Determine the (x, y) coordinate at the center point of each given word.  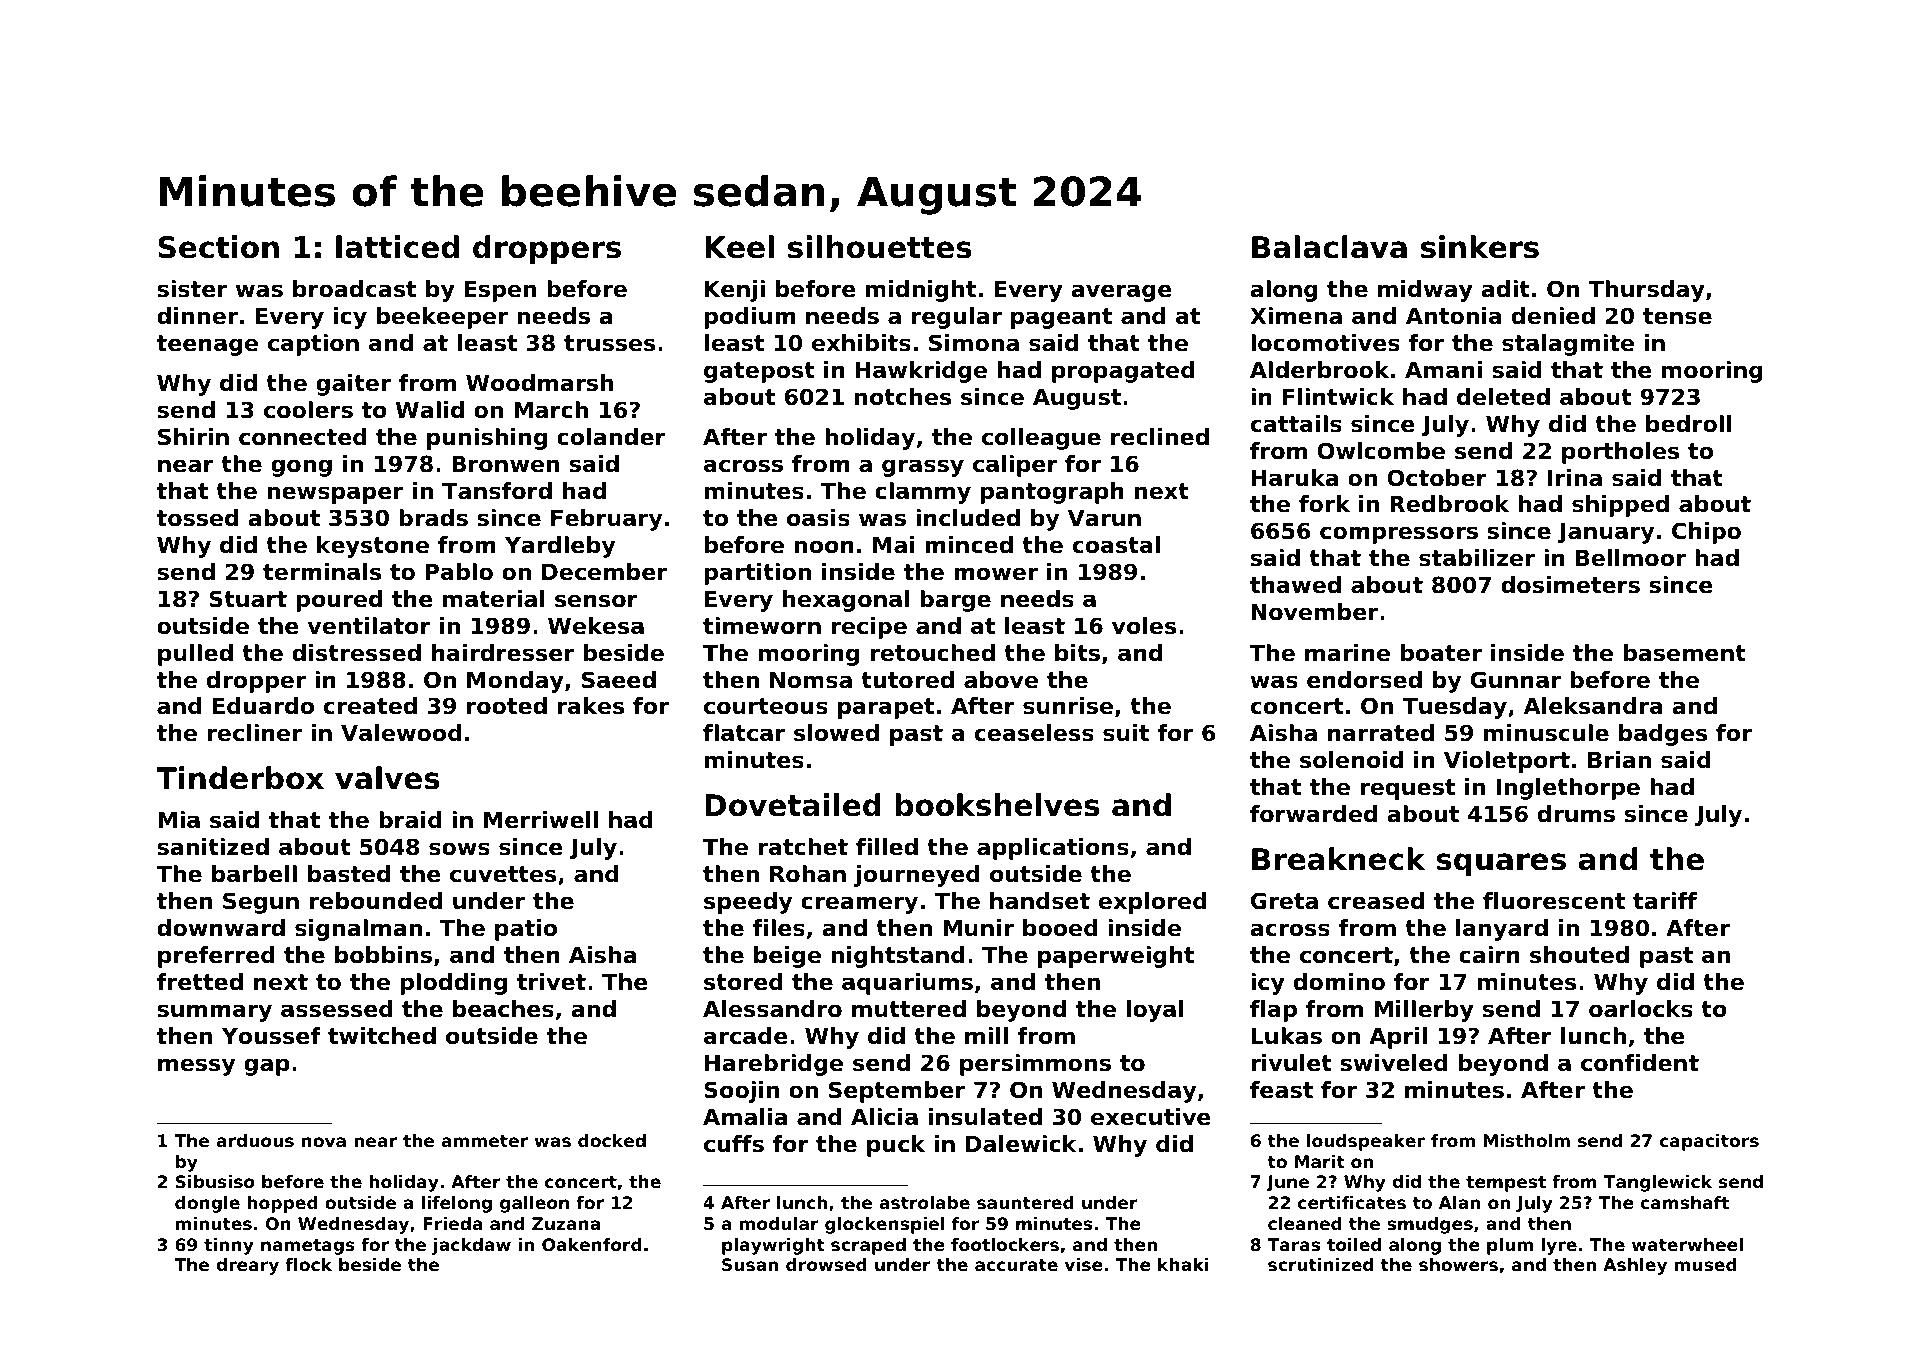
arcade (746, 1036)
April (1398, 1038)
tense (1677, 316)
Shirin (193, 437)
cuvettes (503, 874)
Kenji (735, 291)
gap (267, 1067)
